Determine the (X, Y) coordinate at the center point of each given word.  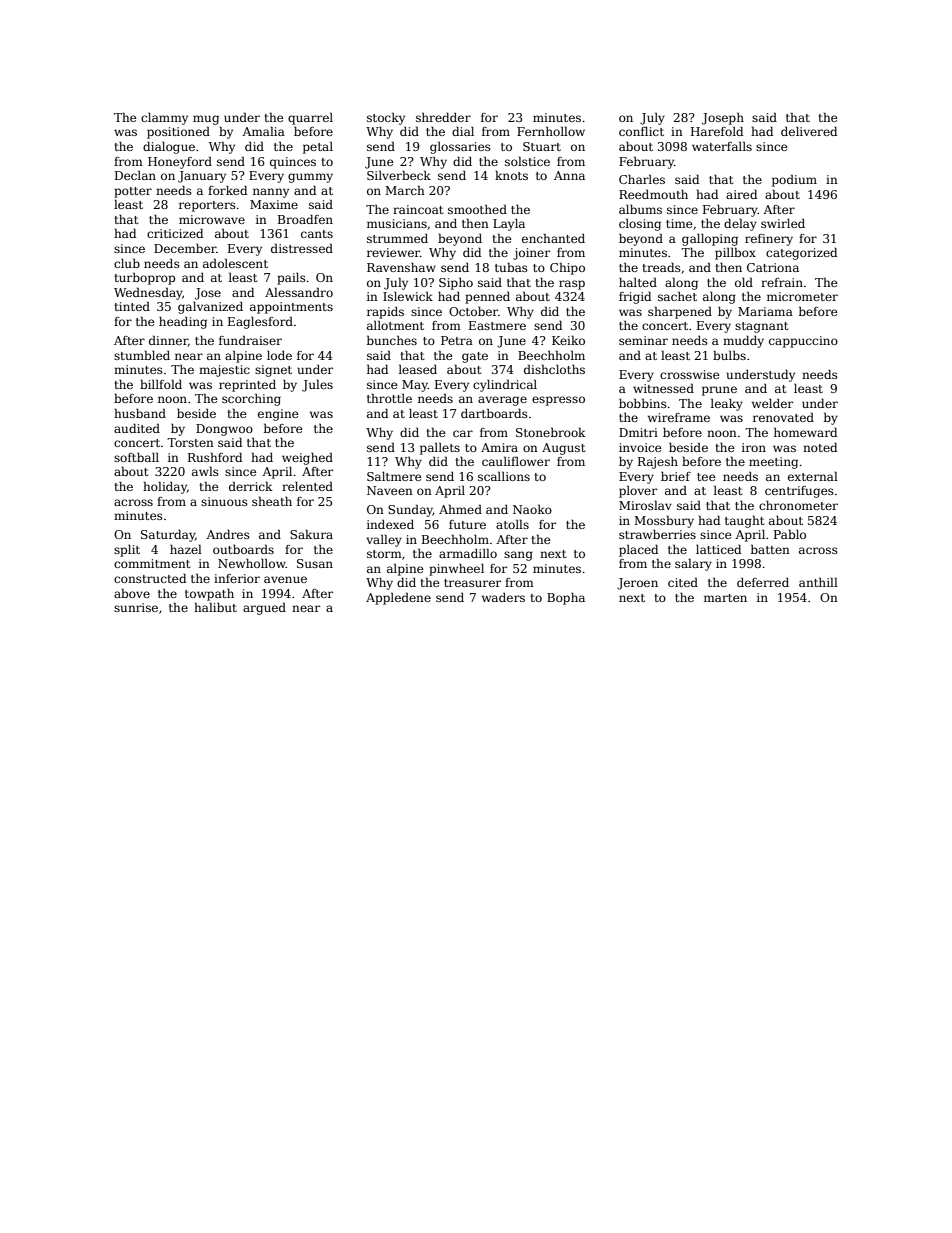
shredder (443, 117)
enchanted (553, 238)
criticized (175, 233)
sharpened (680, 312)
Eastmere (497, 325)
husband (140, 413)
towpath (209, 594)
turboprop (144, 278)
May (415, 386)
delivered (809, 131)
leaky (727, 404)
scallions (504, 476)
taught (744, 521)
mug (206, 120)
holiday (165, 487)
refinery (769, 240)
